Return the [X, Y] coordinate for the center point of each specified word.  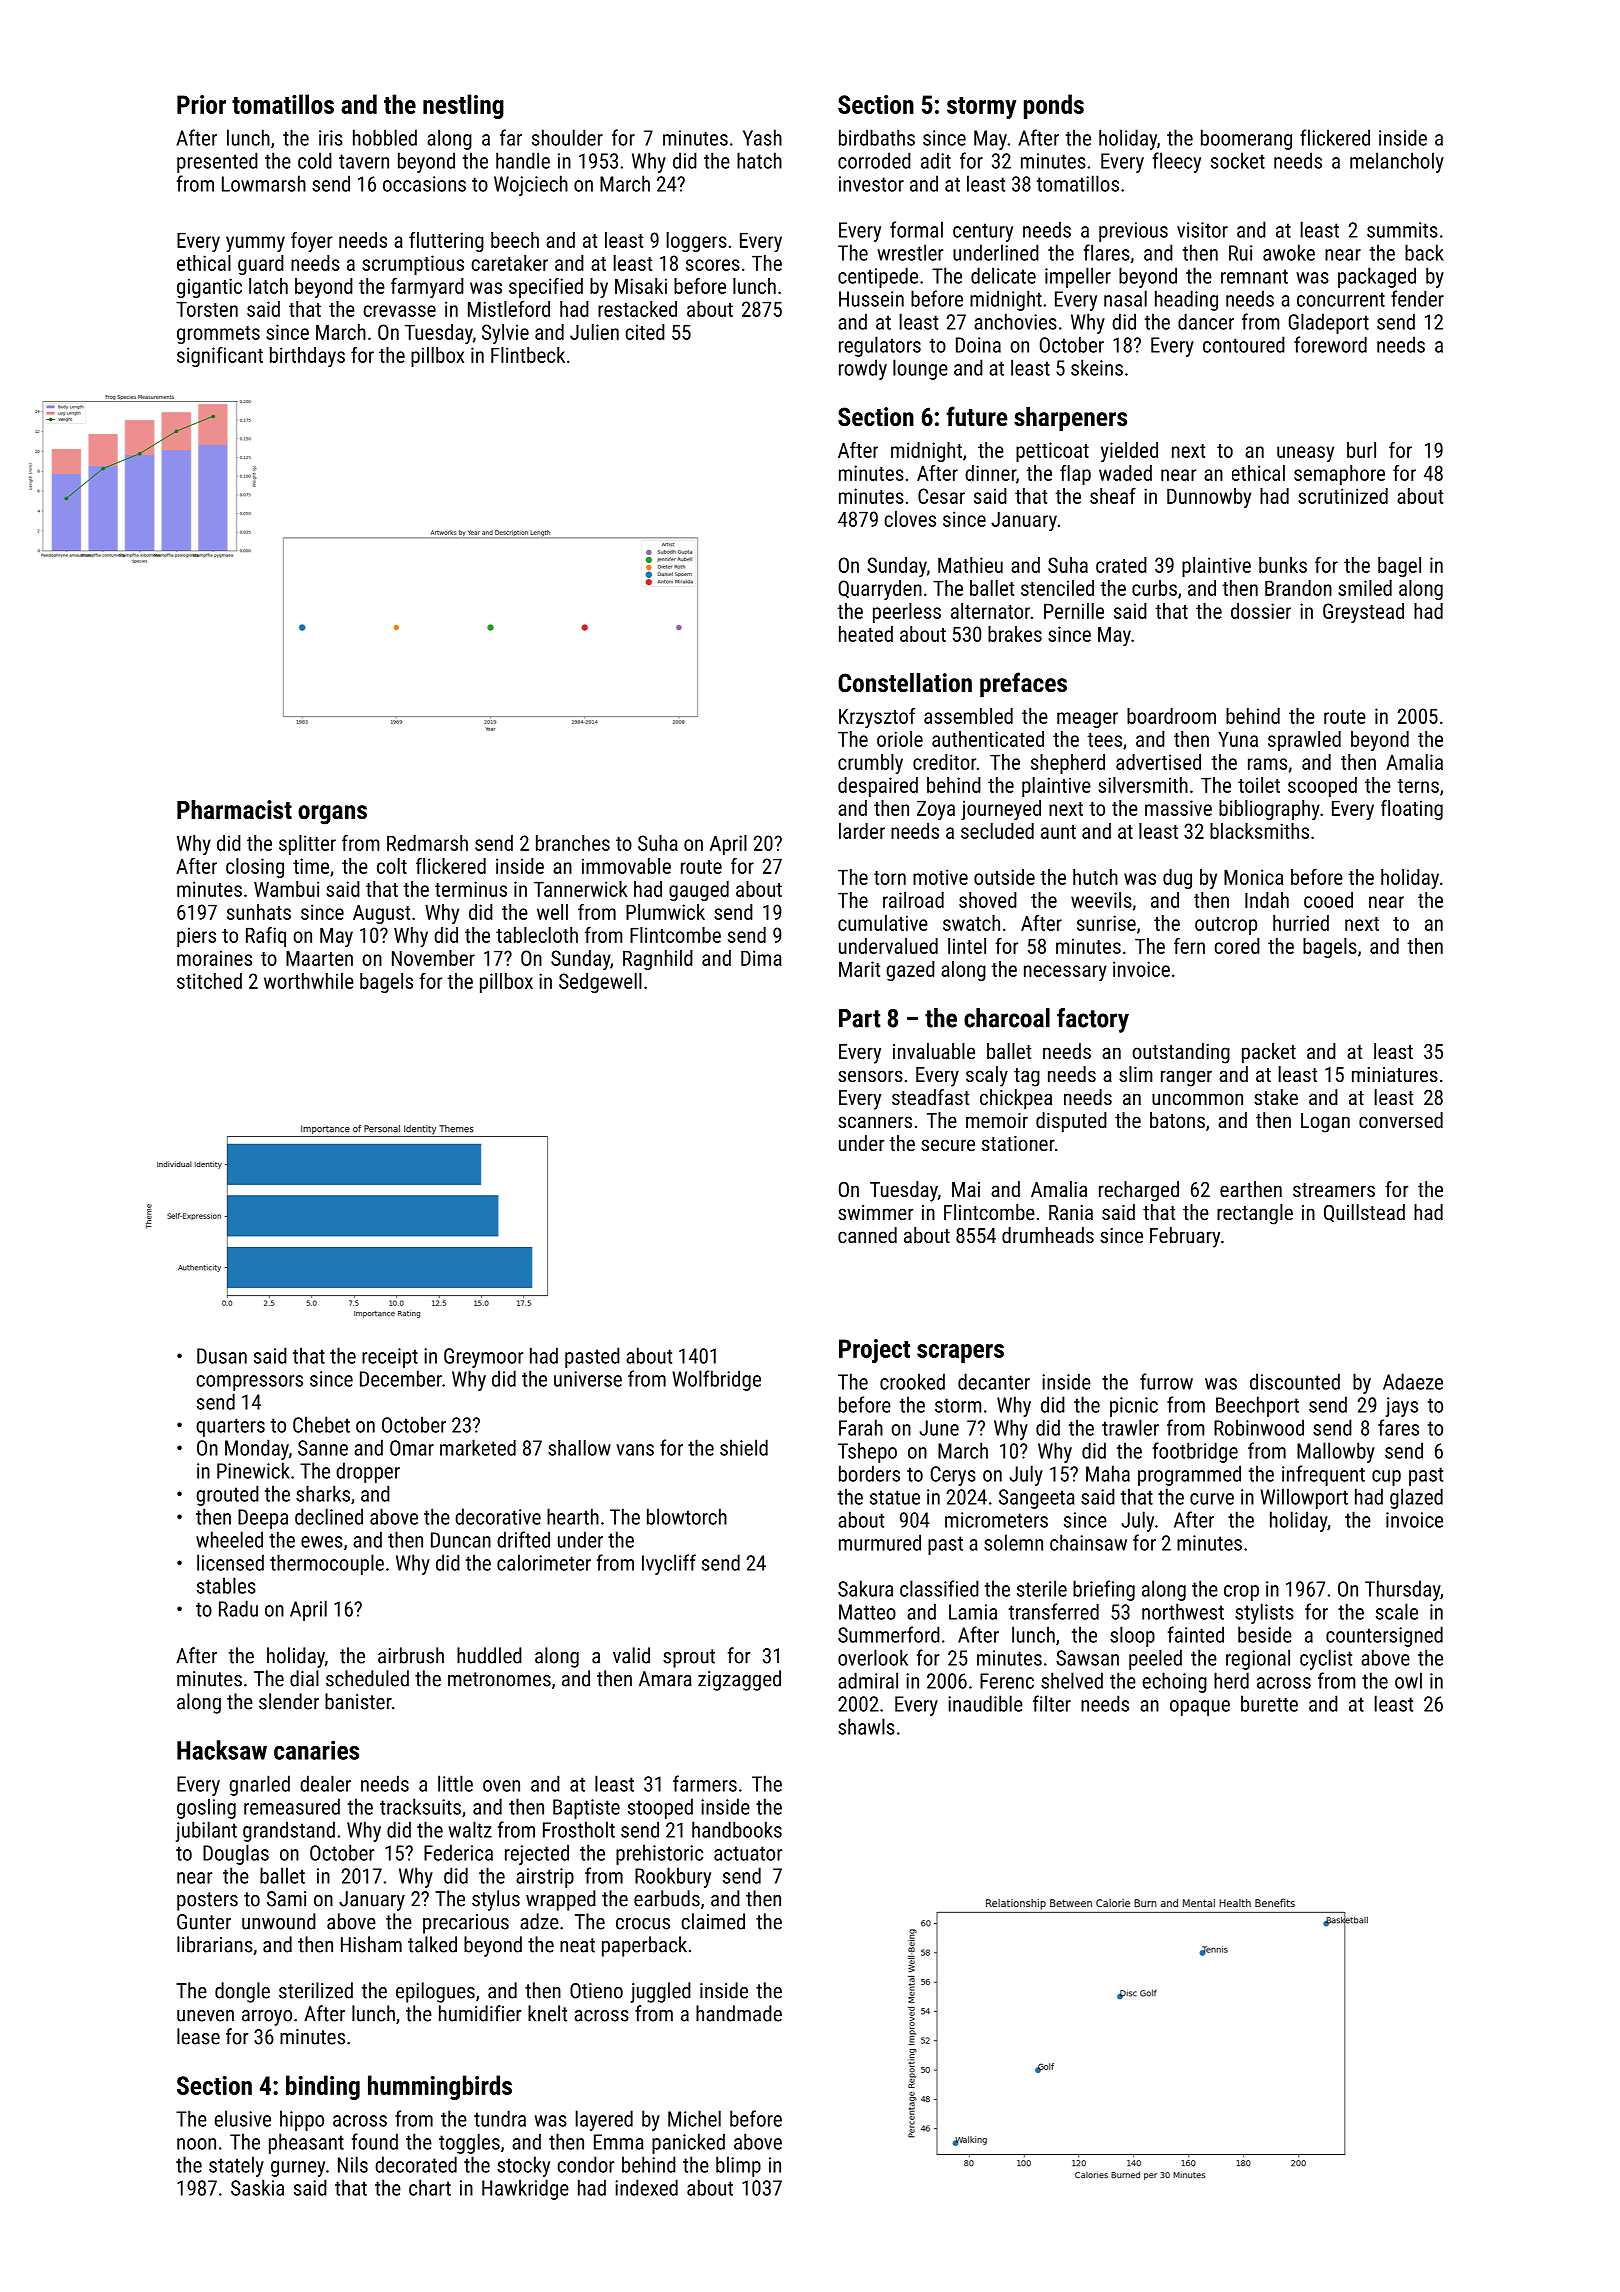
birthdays [307, 357]
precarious [466, 1924]
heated [866, 634]
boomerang [1246, 139]
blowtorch [687, 1516]
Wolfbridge [716, 1380]
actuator [748, 1853]
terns [1418, 786]
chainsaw [1088, 1542]
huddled [489, 1655]
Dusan [222, 1356]
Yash [762, 137]
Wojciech [531, 185]
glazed [1416, 1498]
